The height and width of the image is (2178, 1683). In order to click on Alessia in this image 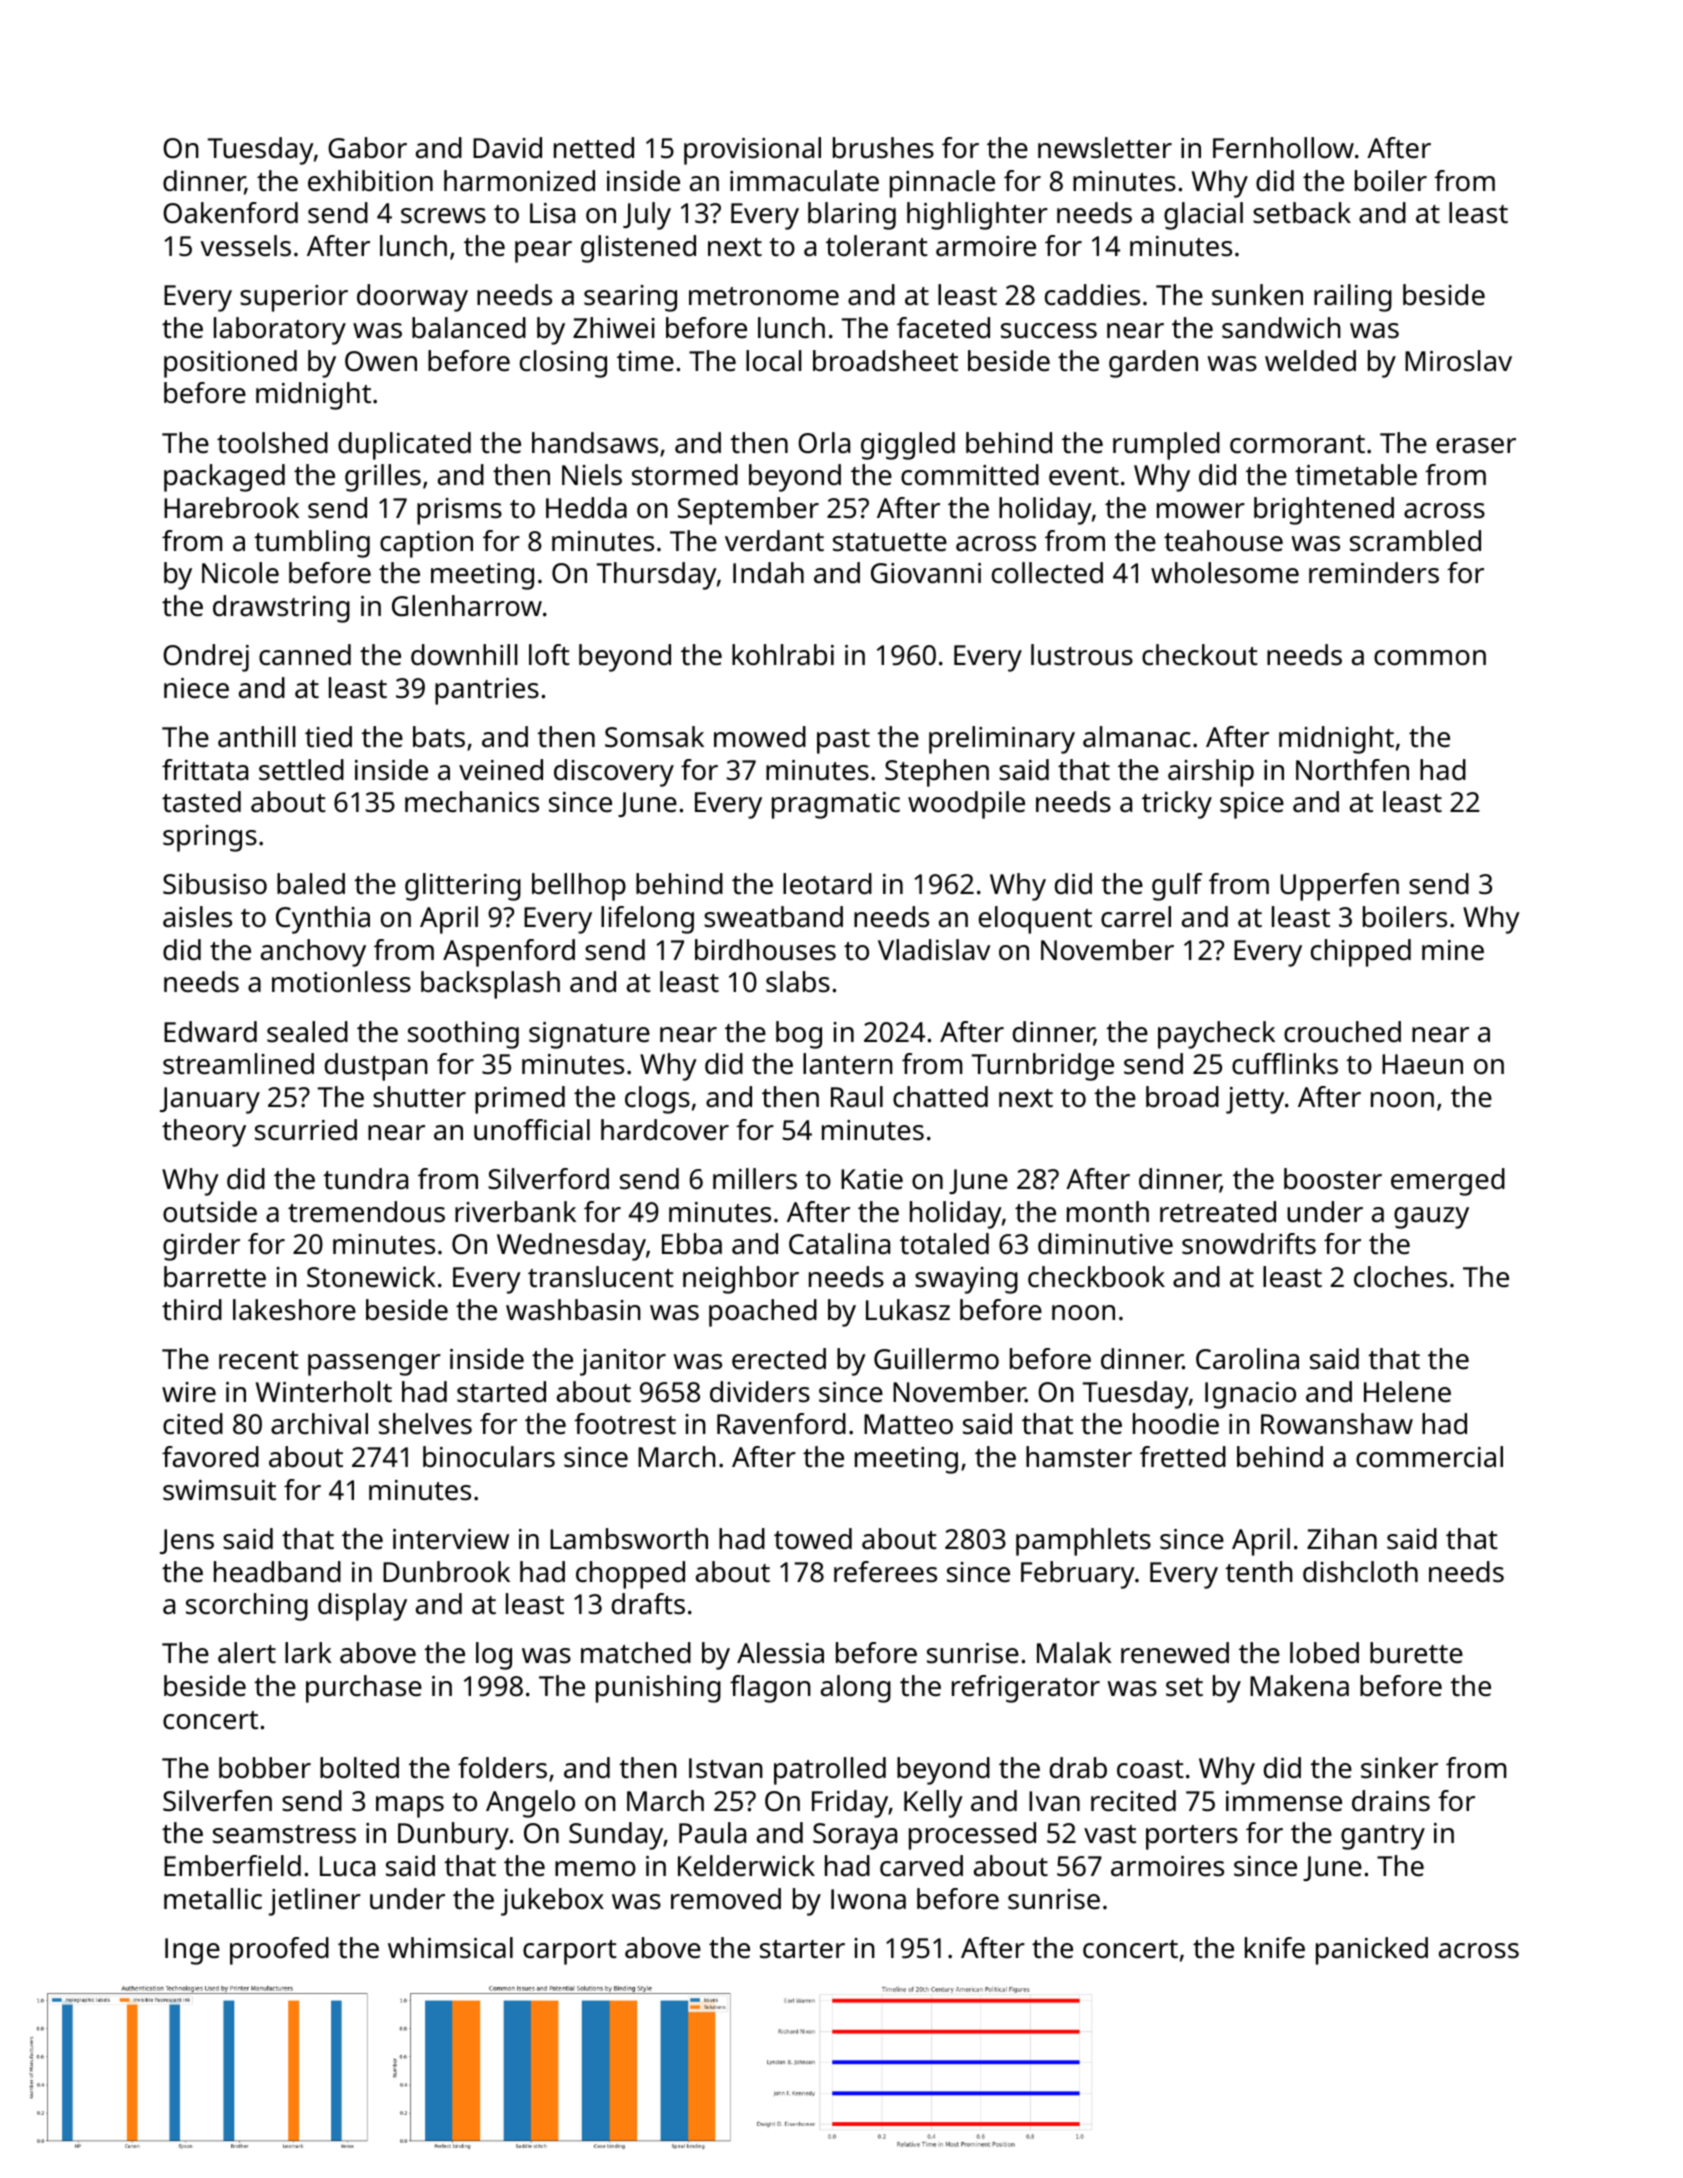, I will do `click(780, 1653)`.
